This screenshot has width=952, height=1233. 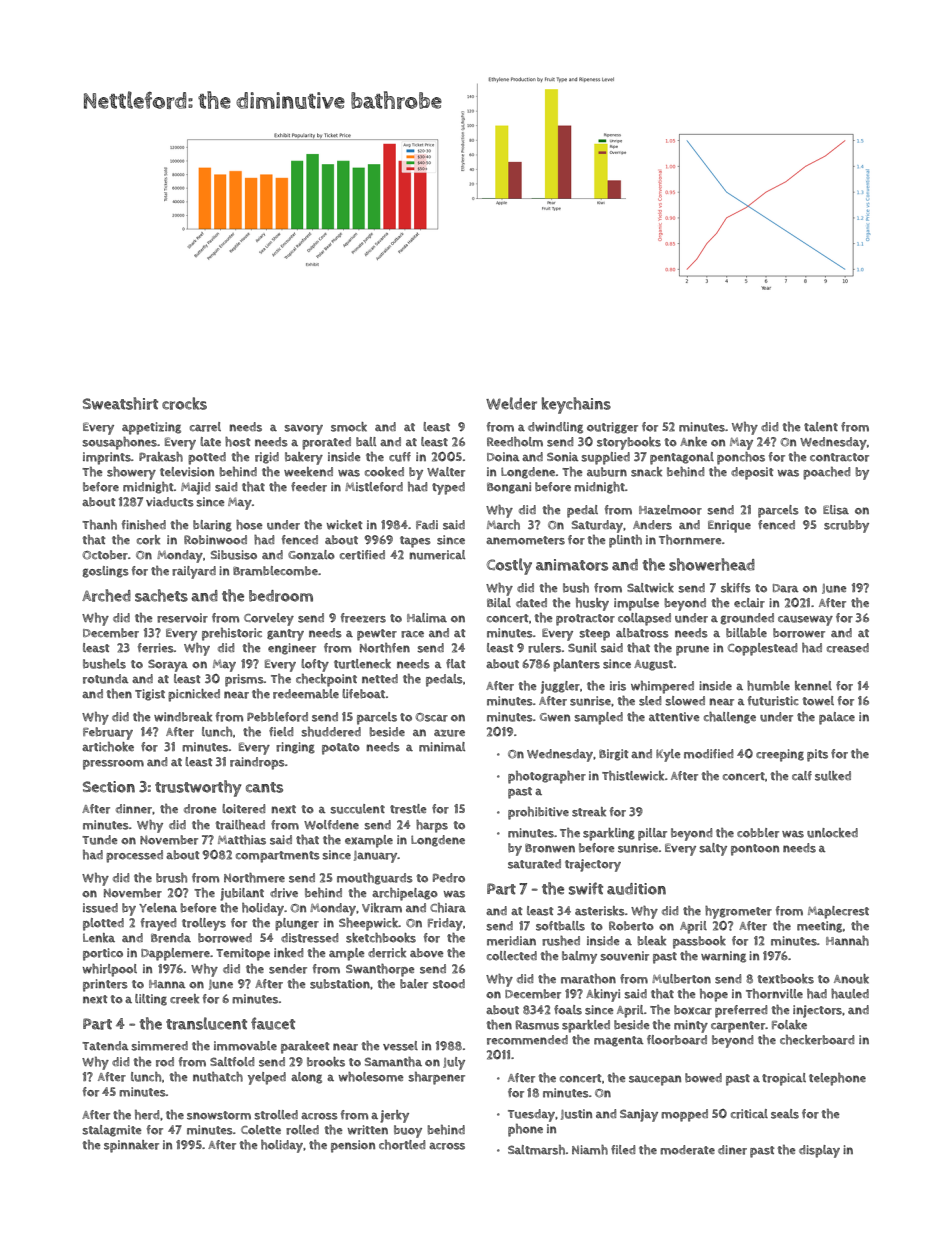 What do you see at coordinates (110, 970) in the screenshot?
I see `whirlpool` at bounding box center [110, 970].
